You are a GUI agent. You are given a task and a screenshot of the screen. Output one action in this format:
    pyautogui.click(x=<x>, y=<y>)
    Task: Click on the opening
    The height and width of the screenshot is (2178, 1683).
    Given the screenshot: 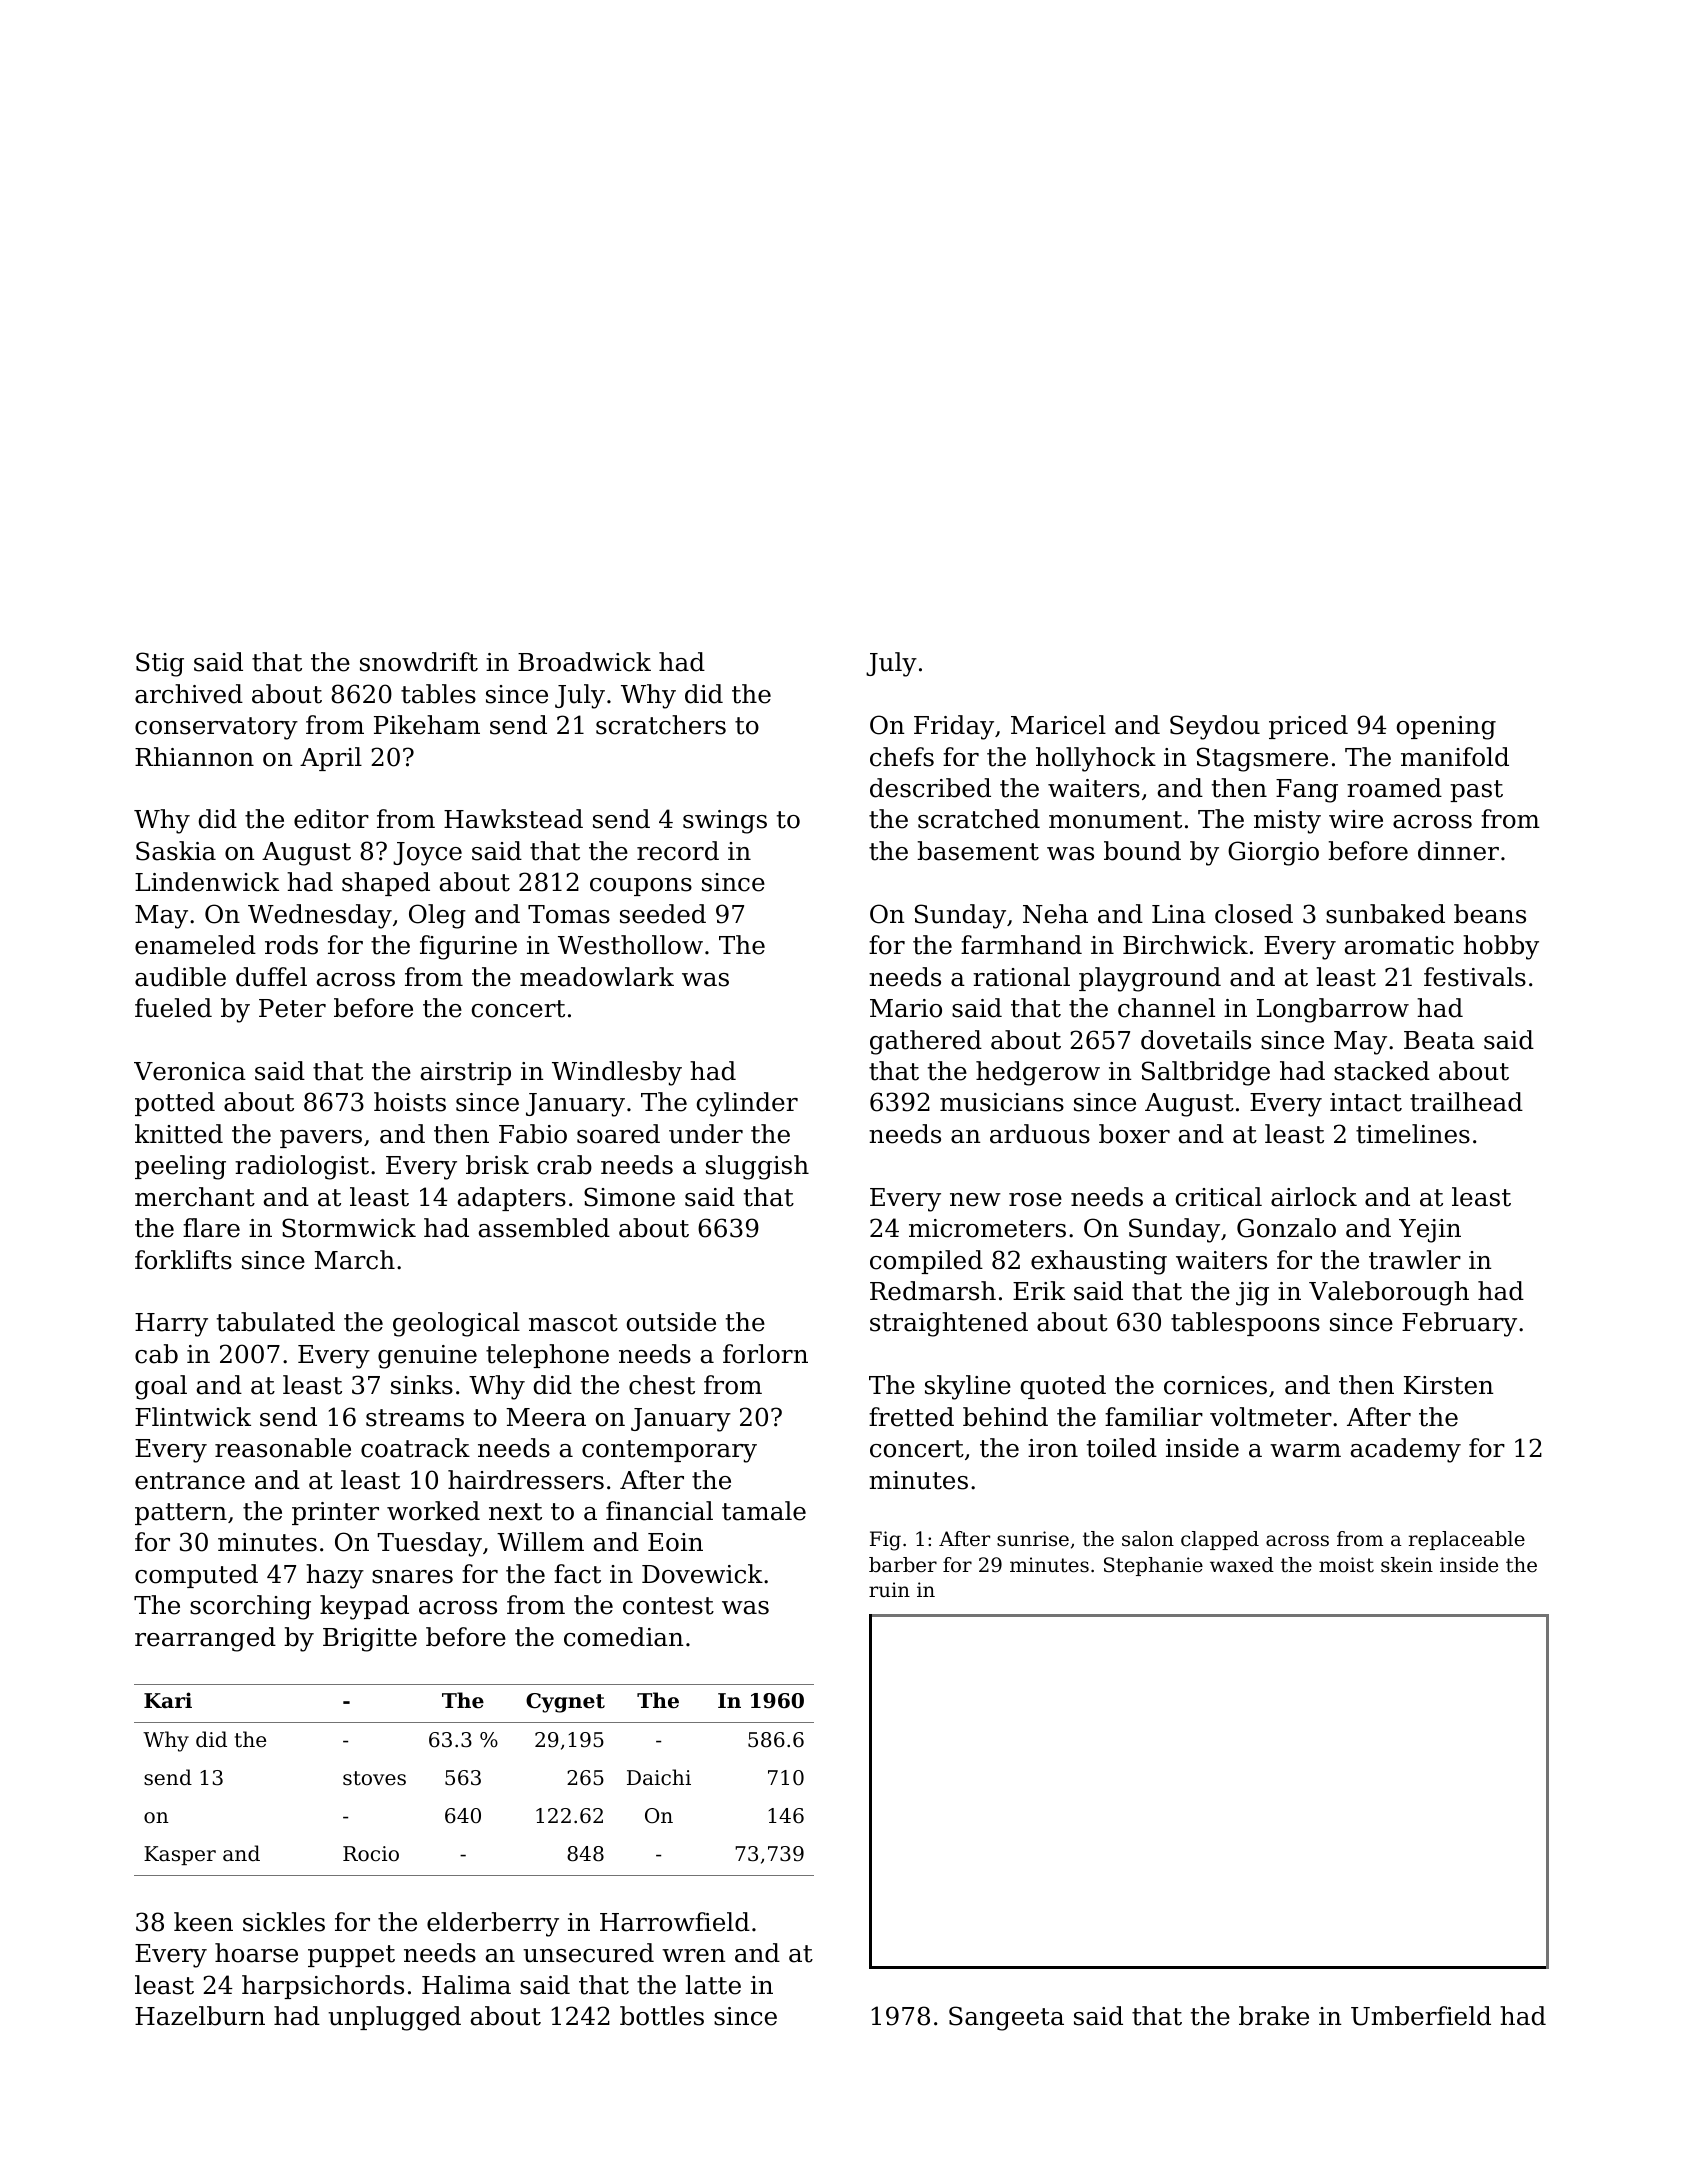 What is the action you would take?
    pyautogui.click(x=1446, y=728)
